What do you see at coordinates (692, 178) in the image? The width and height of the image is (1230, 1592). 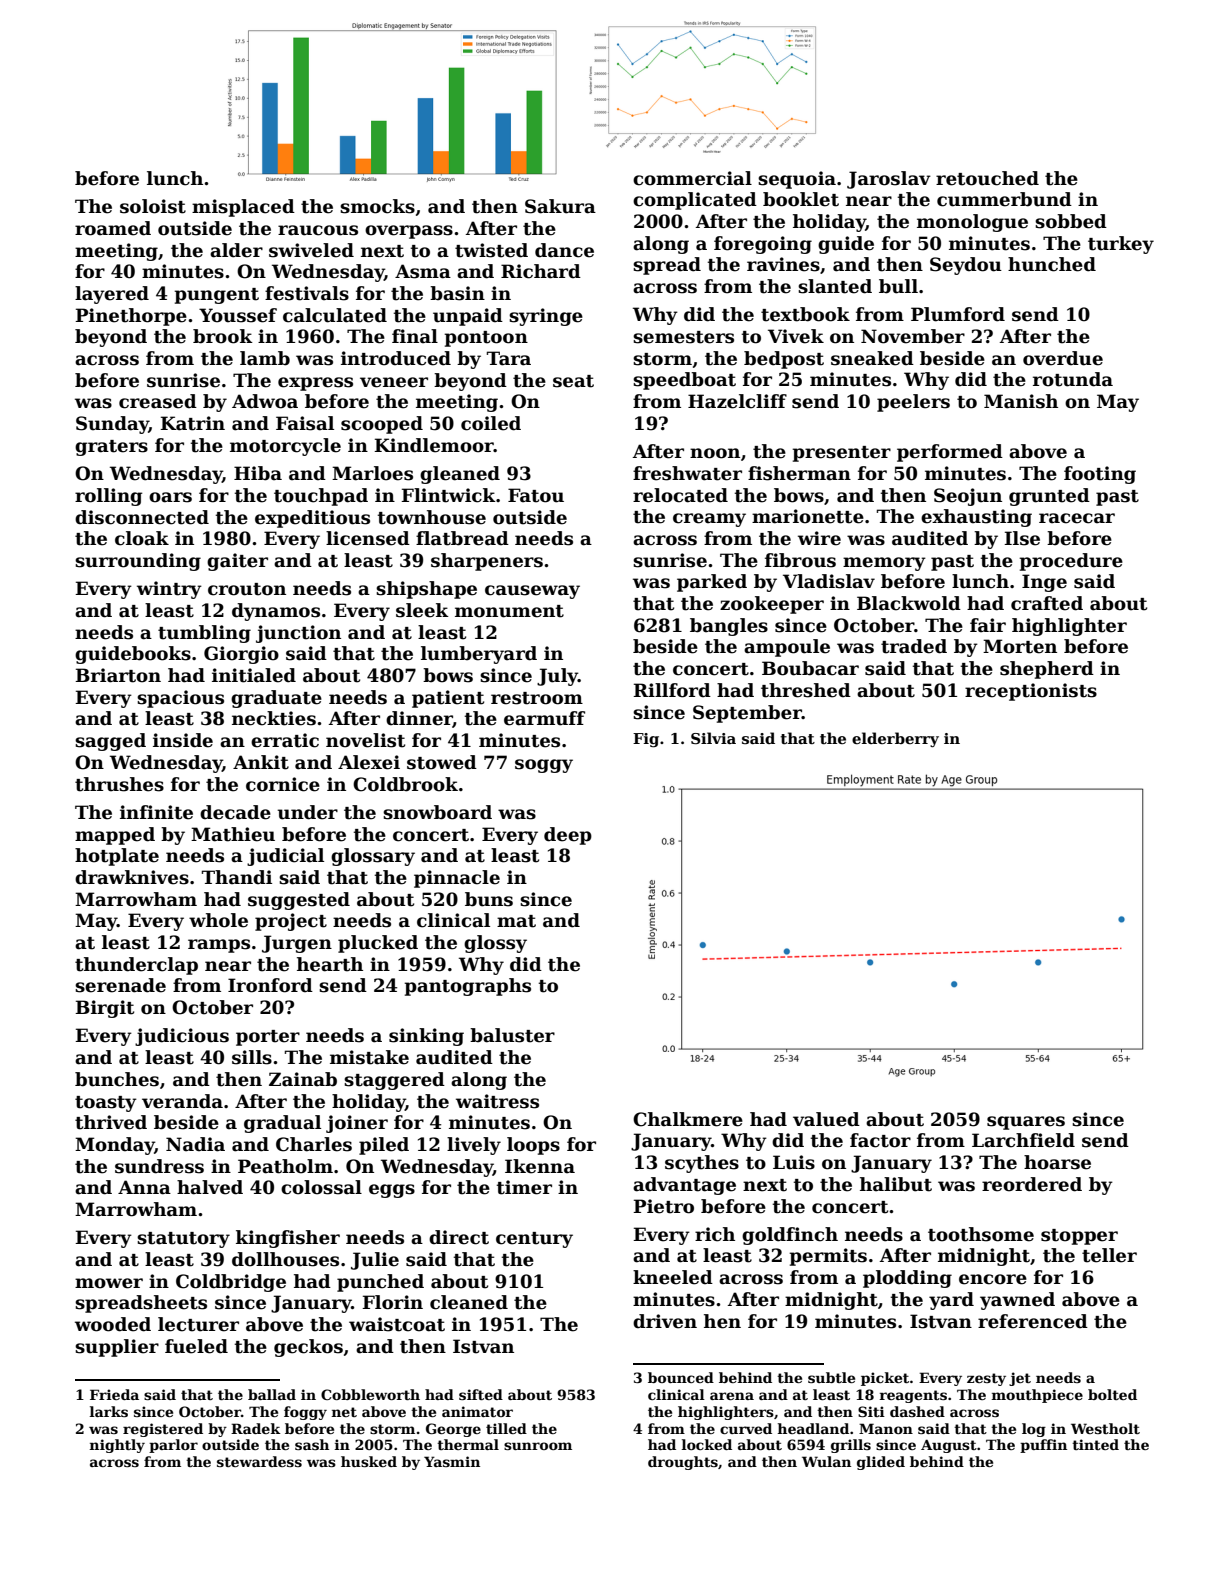 I see `commercial` at bounding box center [692, 178].
